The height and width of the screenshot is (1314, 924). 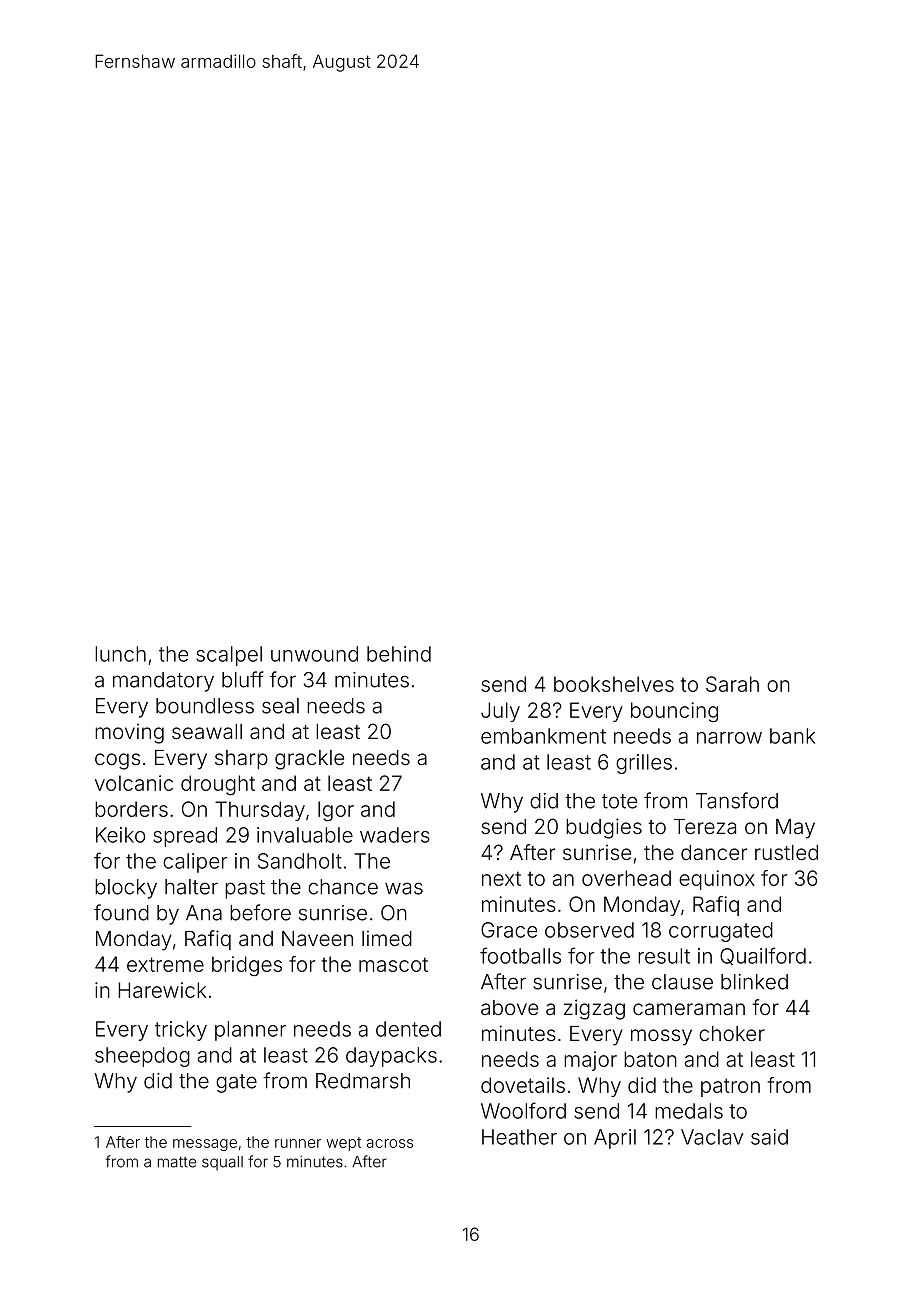 What do you see at coordinates (619, 801) in the screenshot?
I see `tote` at bounding box center [619, 801].
